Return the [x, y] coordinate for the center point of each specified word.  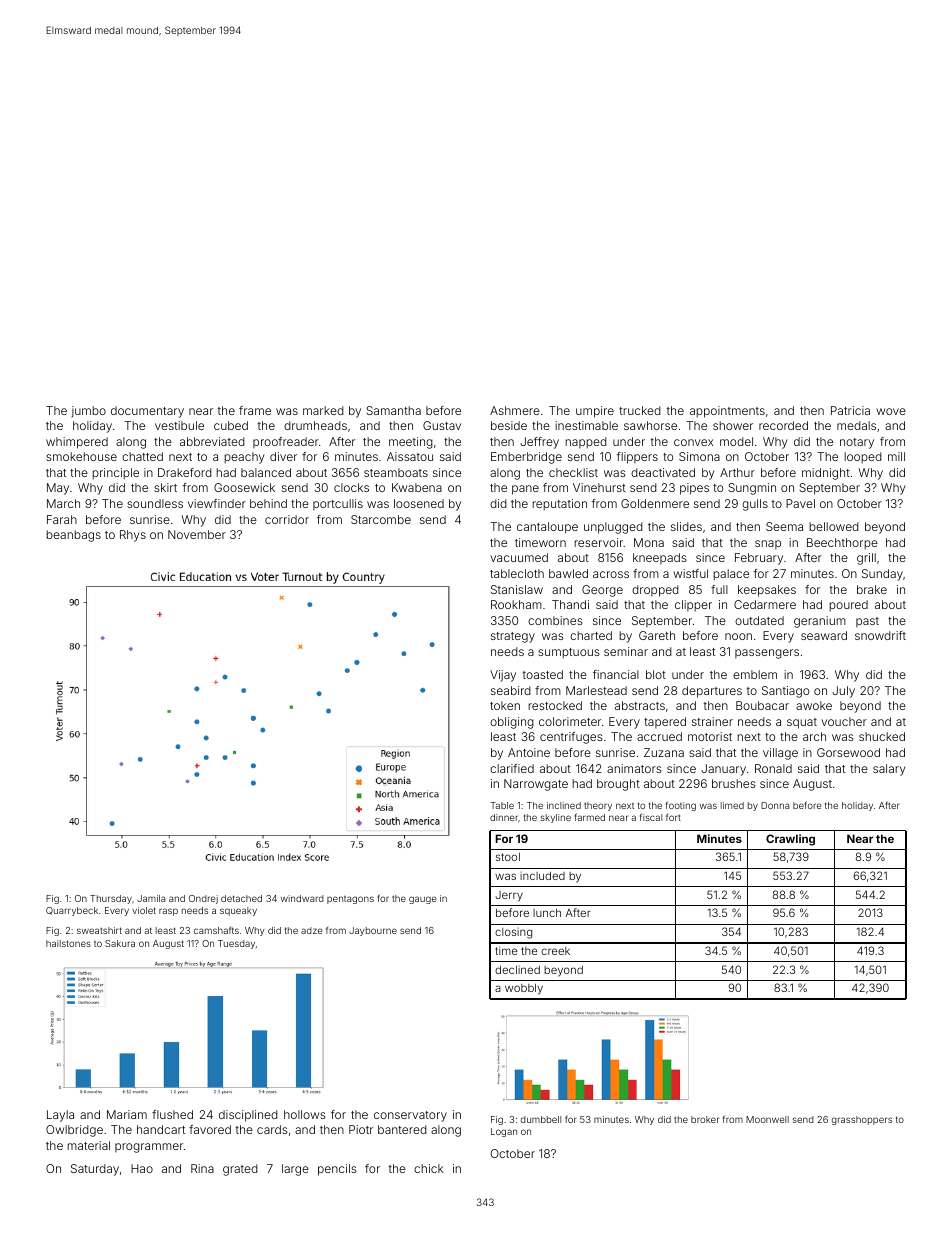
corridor [287, 519]
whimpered [77, 443]
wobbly [524, 989]
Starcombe [381, 519]
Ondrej [203, 899]
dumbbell [541, 1119]
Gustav [442, 425]
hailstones [68, 943]
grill [866, 559]
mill [896, 456]
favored [210, 1129]
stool [508, 857]
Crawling [790, 840]
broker [705, 1119]
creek [555, 951]
